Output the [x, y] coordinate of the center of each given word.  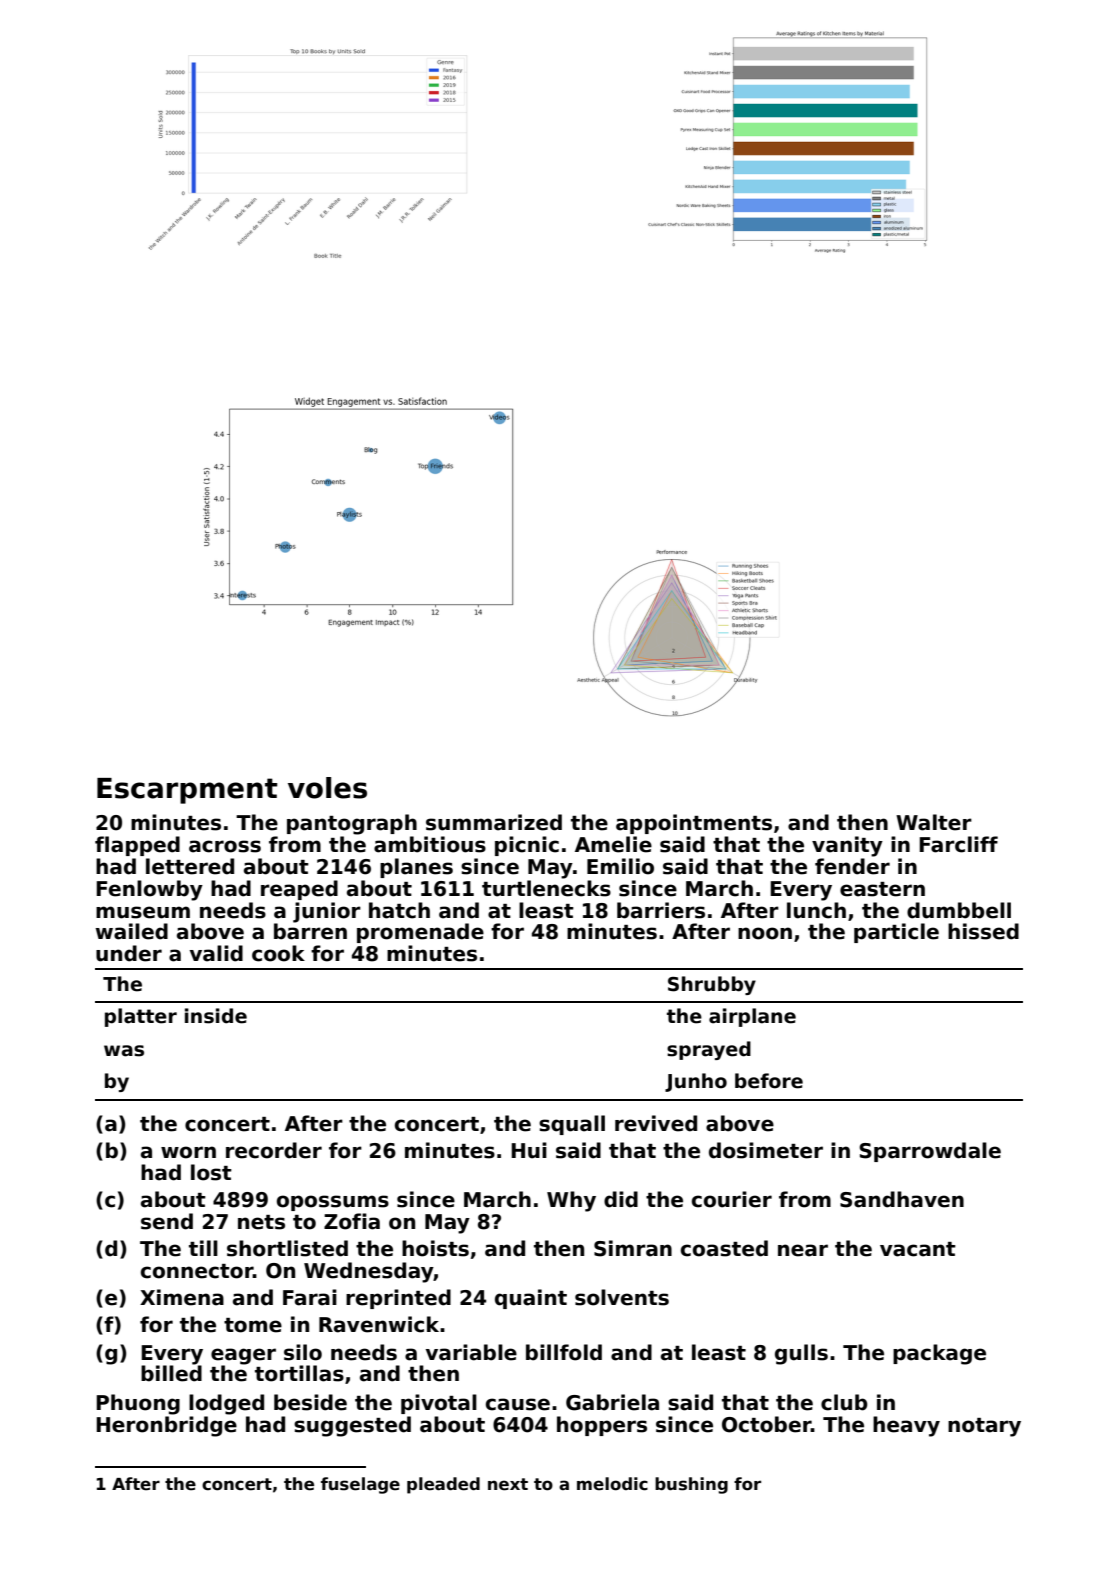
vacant [918, 1249]
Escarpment [187, 791]
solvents [622, 1297]
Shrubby [712, 985]
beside [310, 1402]
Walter [934, 822]
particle [896, 933]
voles [327, 788]
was [124, 1051]
